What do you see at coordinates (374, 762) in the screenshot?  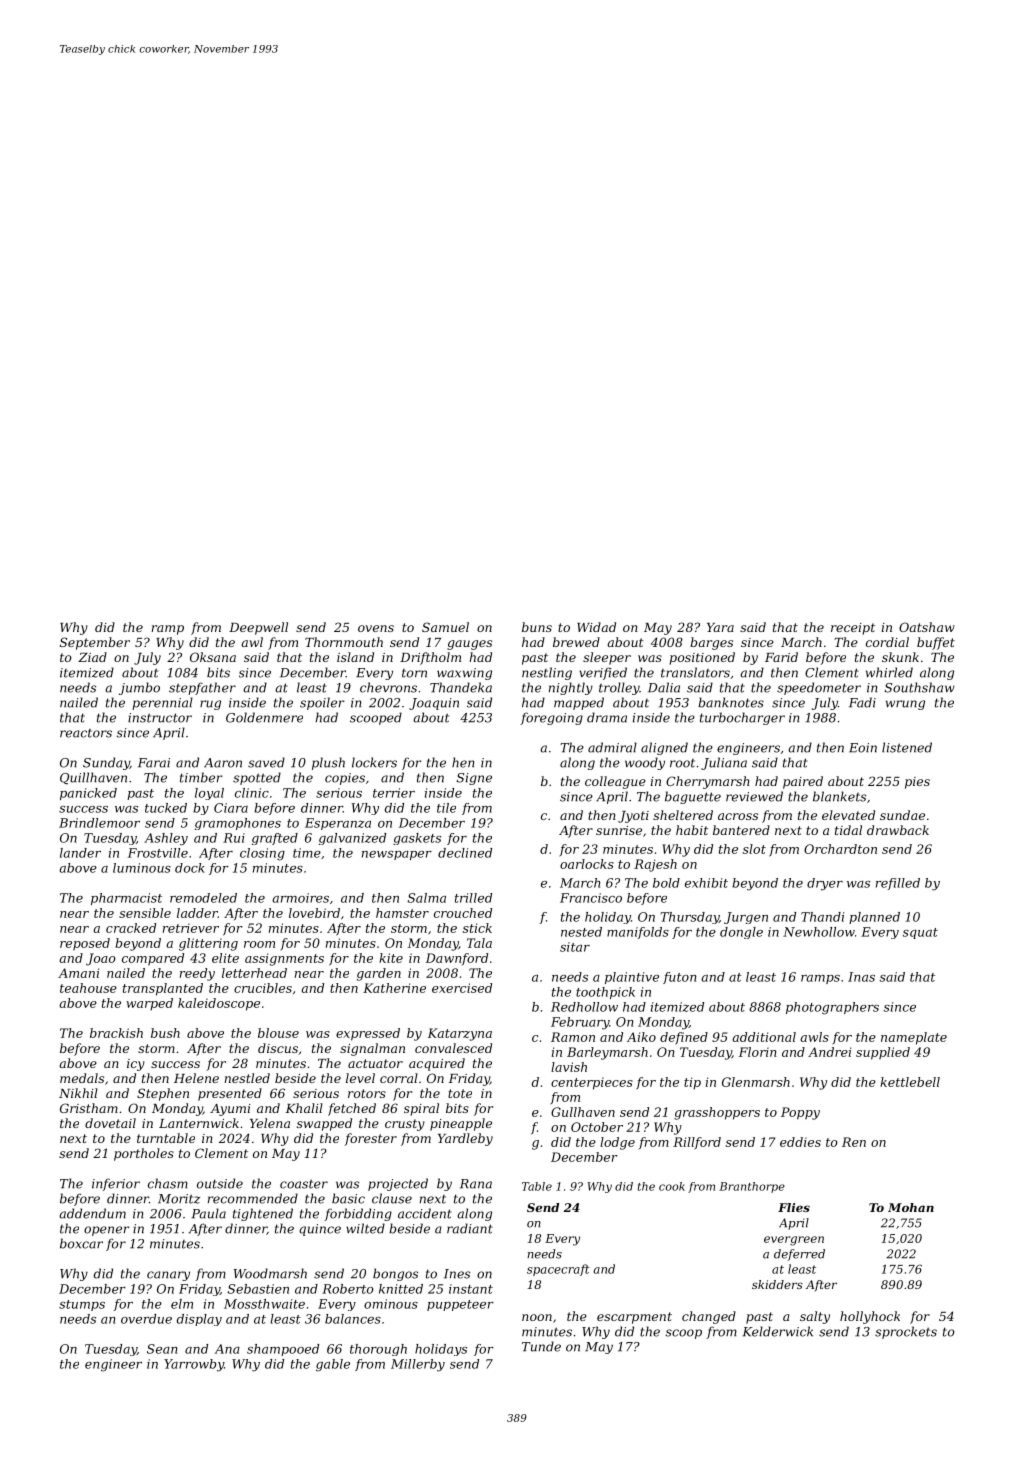 I see `lockers` at bounding box center [374, 762].
